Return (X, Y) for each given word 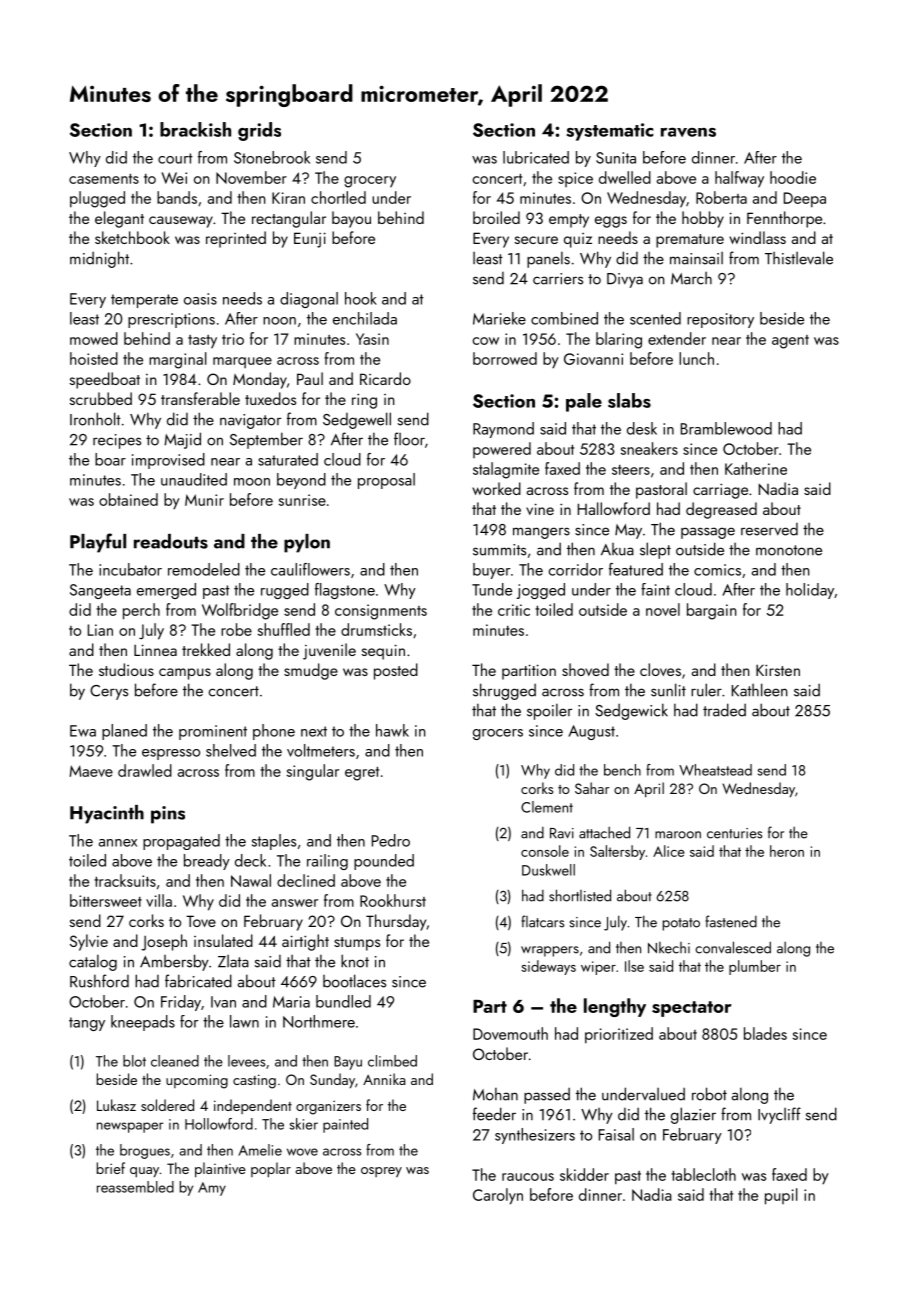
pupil (781, 1196)
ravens (688, 132)
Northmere (319, 1021)
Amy (212, 1189)
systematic (609, 132)
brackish (195, 129)
